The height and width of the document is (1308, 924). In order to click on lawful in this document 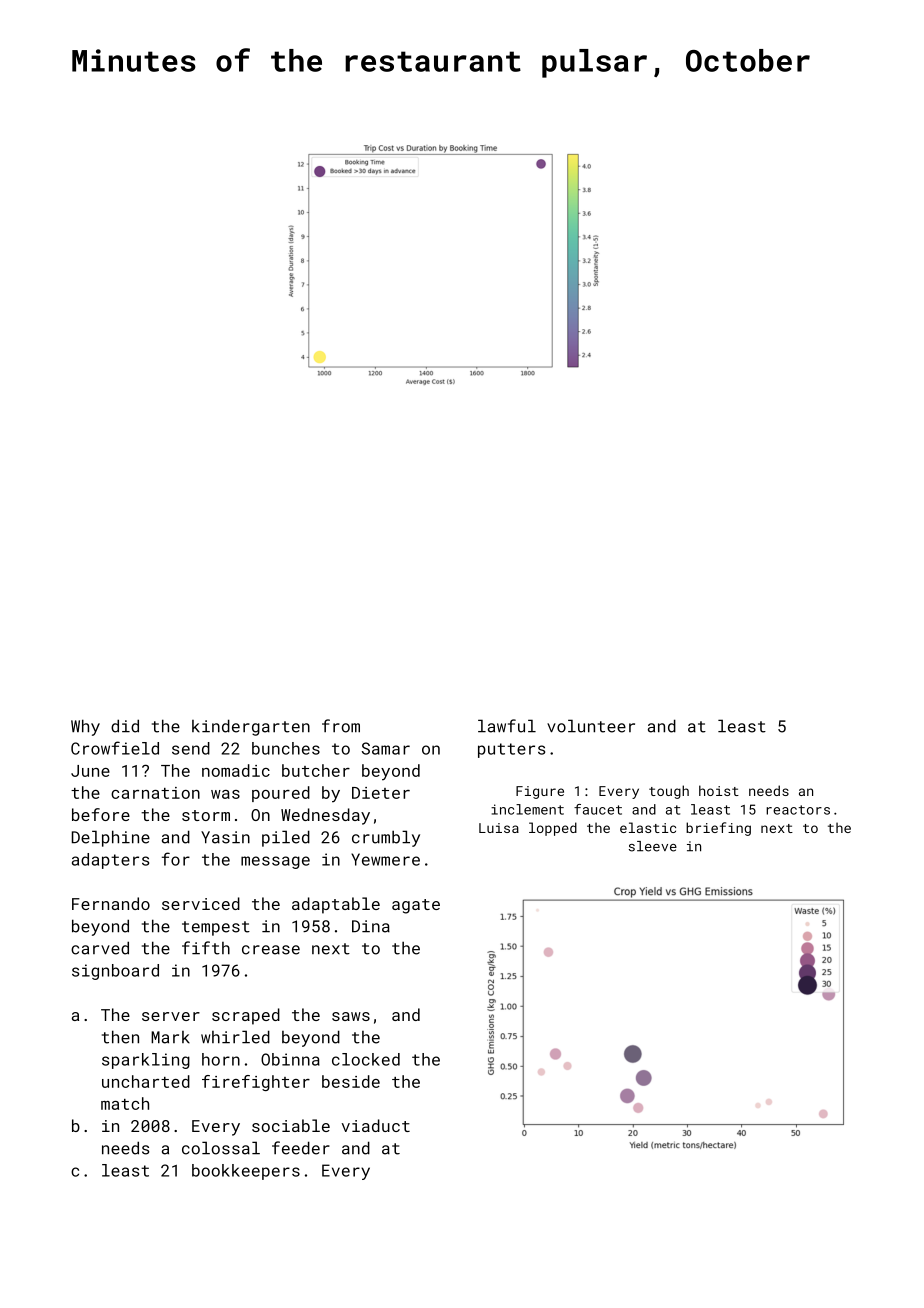, I will do `click(507, 726)`.
